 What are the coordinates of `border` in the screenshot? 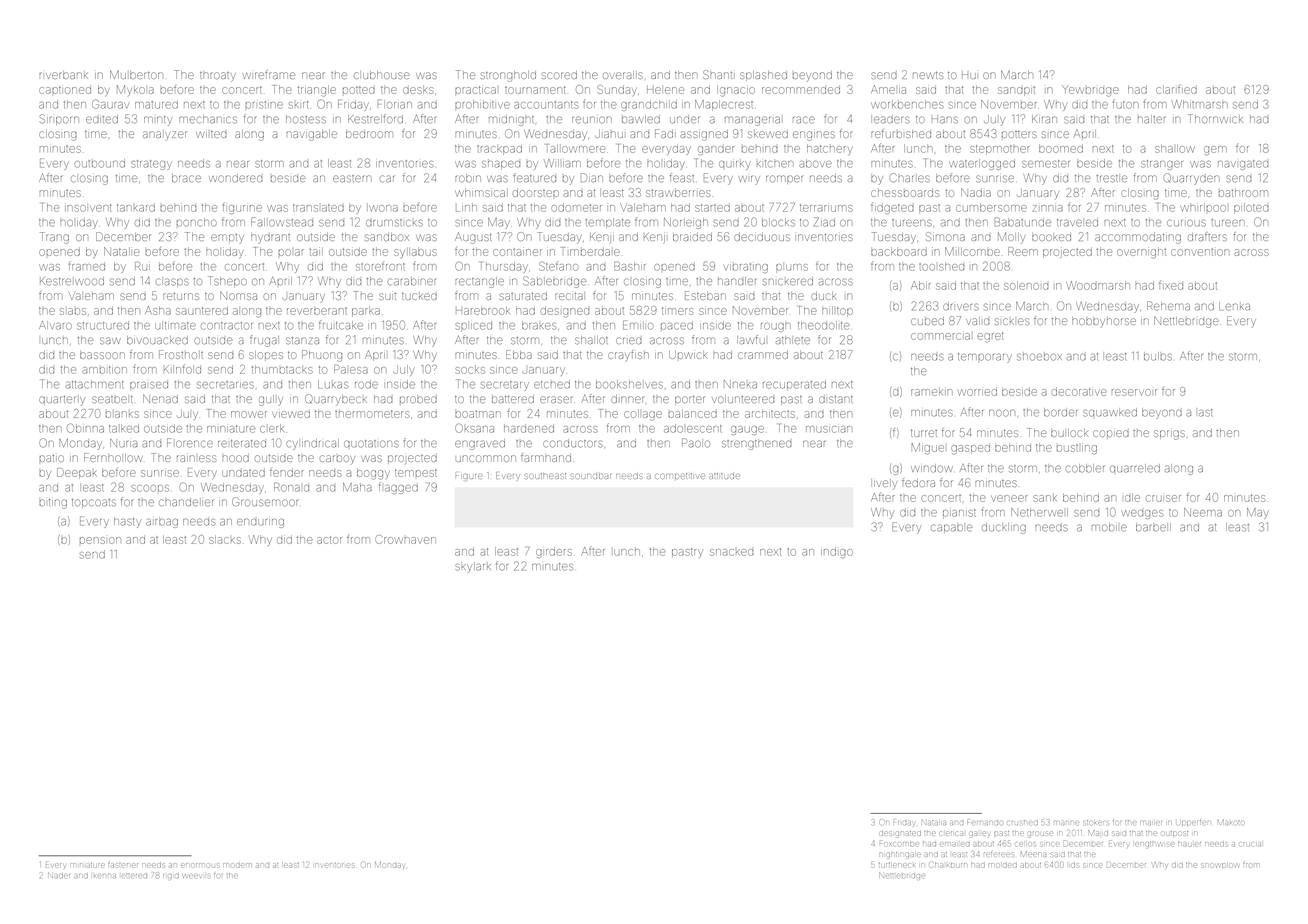 It's located at (1060, 412).
